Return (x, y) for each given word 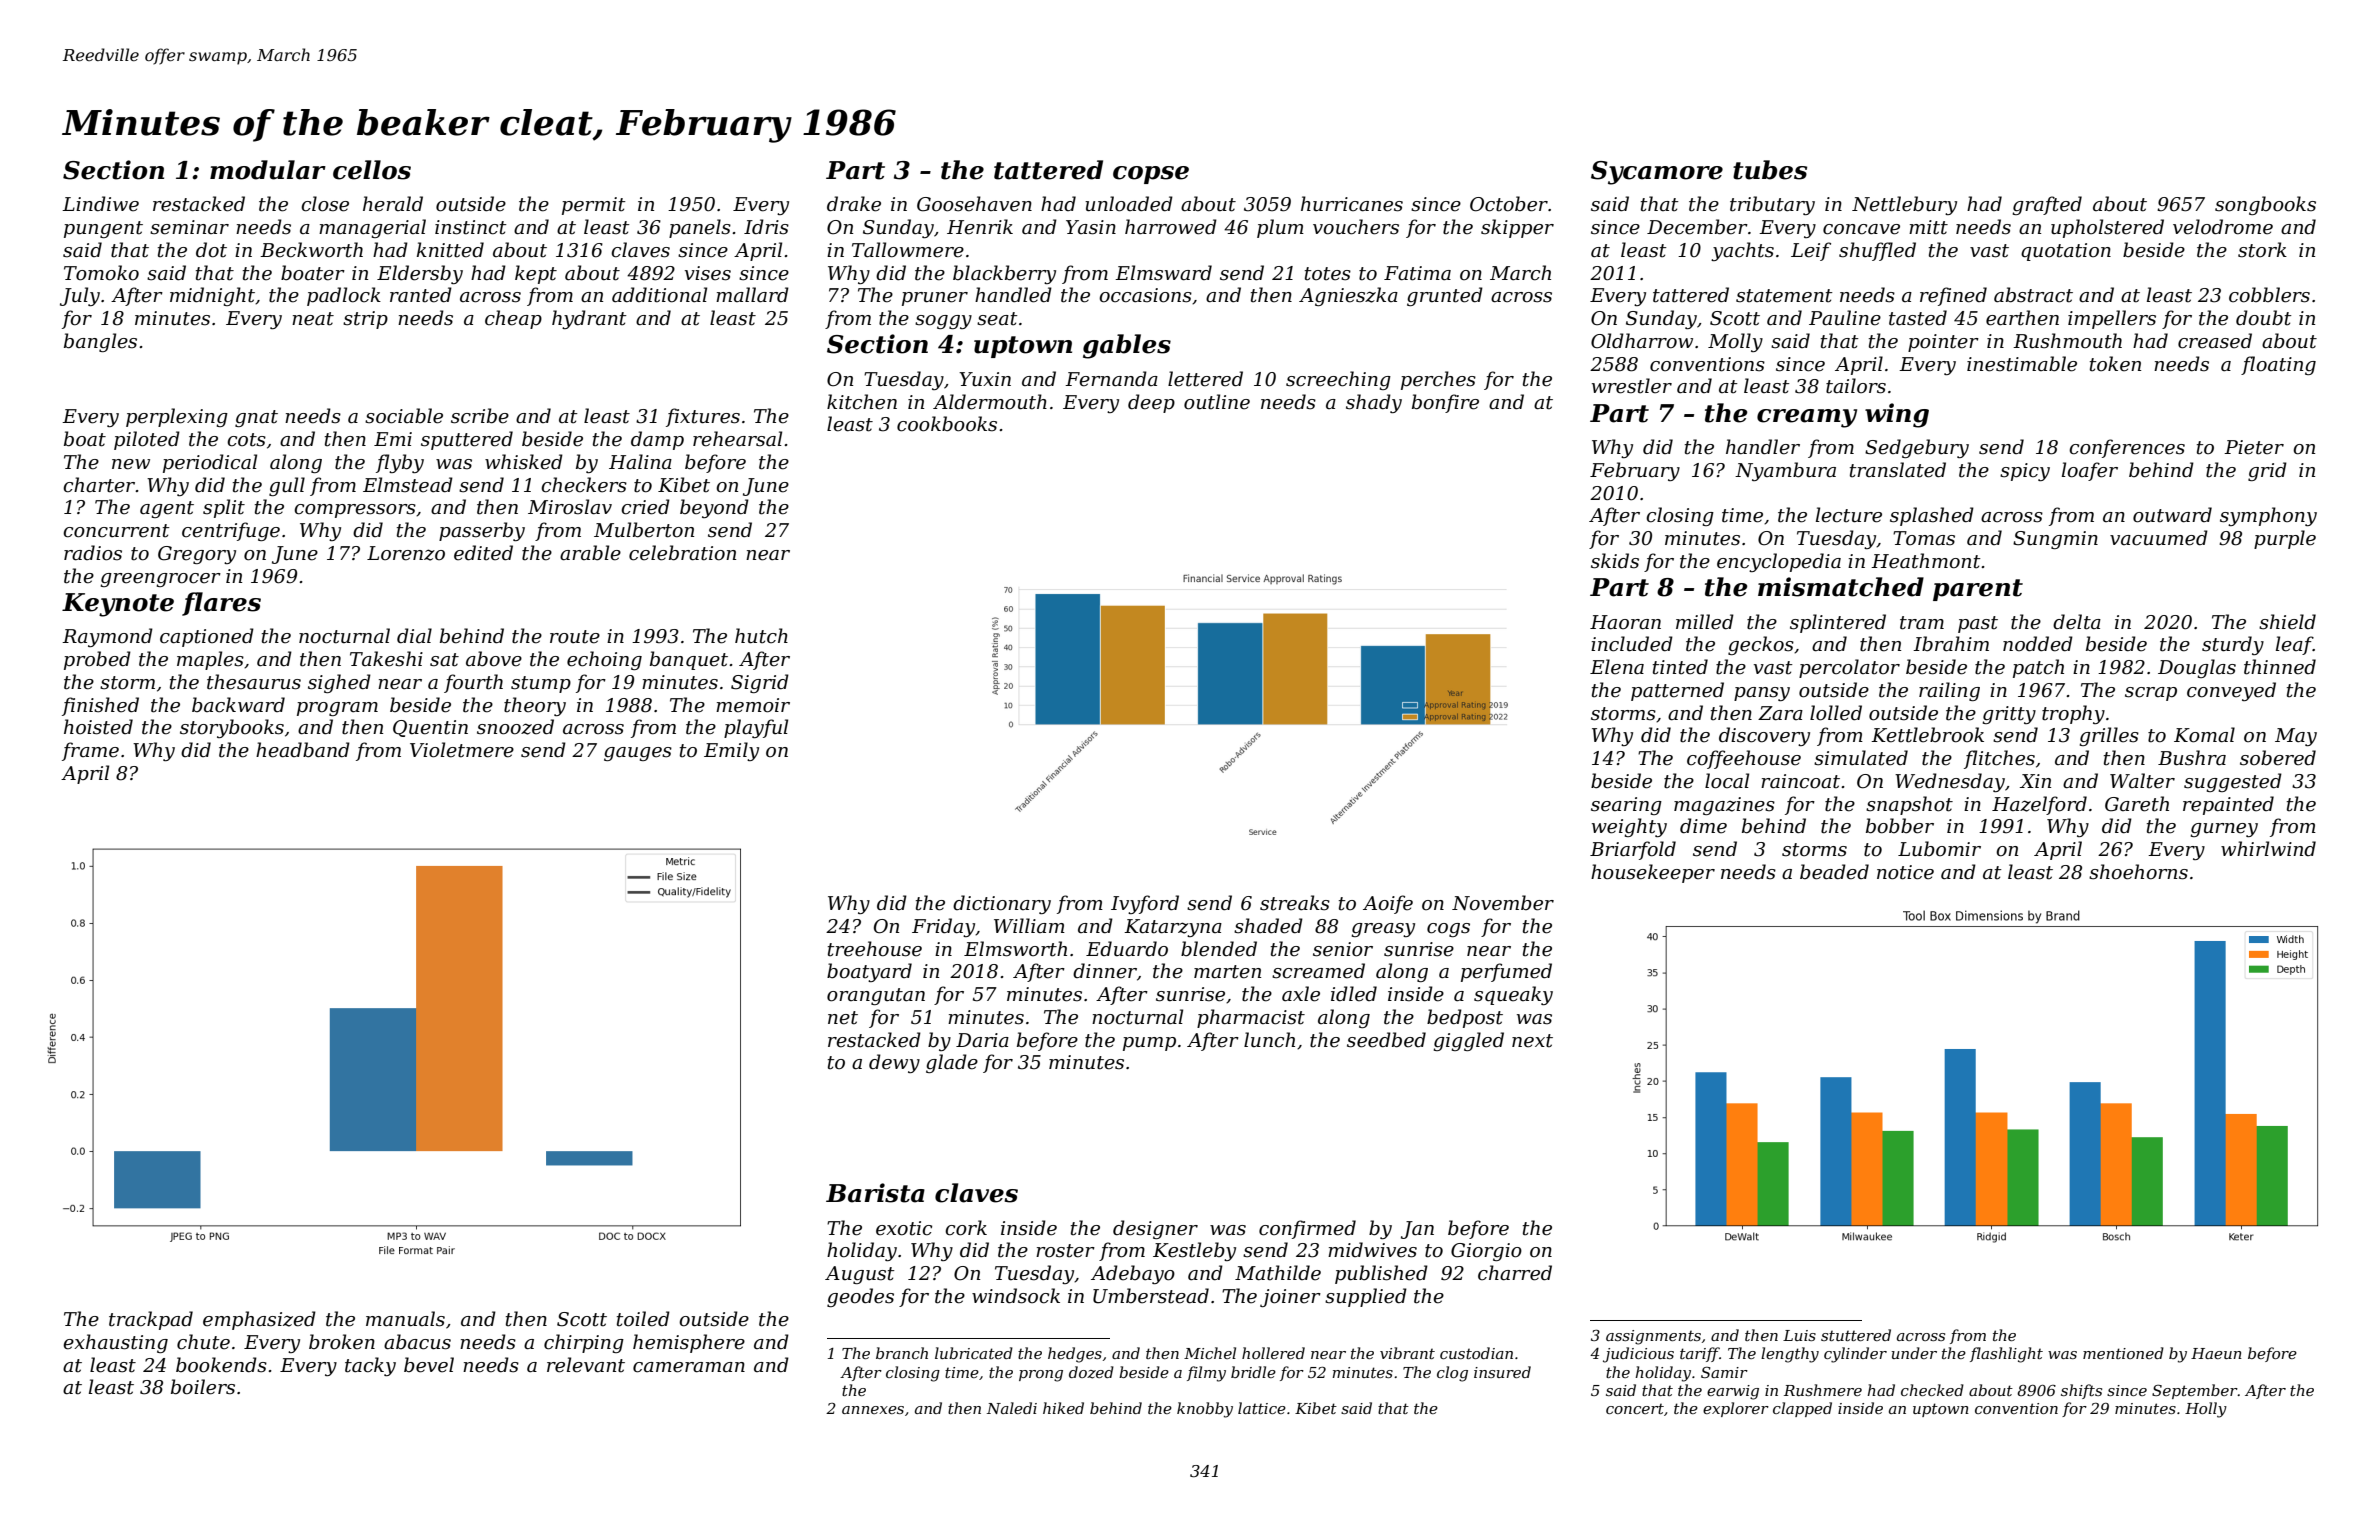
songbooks (2265, 205)
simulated (1861, 758)
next (1532, 1041)
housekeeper (1653, 873)
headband (303, 750)
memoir (753, 705)
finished (100, 706)
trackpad (151, 1320)
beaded (1834, 872)
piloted (147, 440)
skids (1615, 561)
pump (1149, 1044)
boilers (203, 1387)
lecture (1849, 515)
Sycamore (1657, 173)
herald (393, 204)
